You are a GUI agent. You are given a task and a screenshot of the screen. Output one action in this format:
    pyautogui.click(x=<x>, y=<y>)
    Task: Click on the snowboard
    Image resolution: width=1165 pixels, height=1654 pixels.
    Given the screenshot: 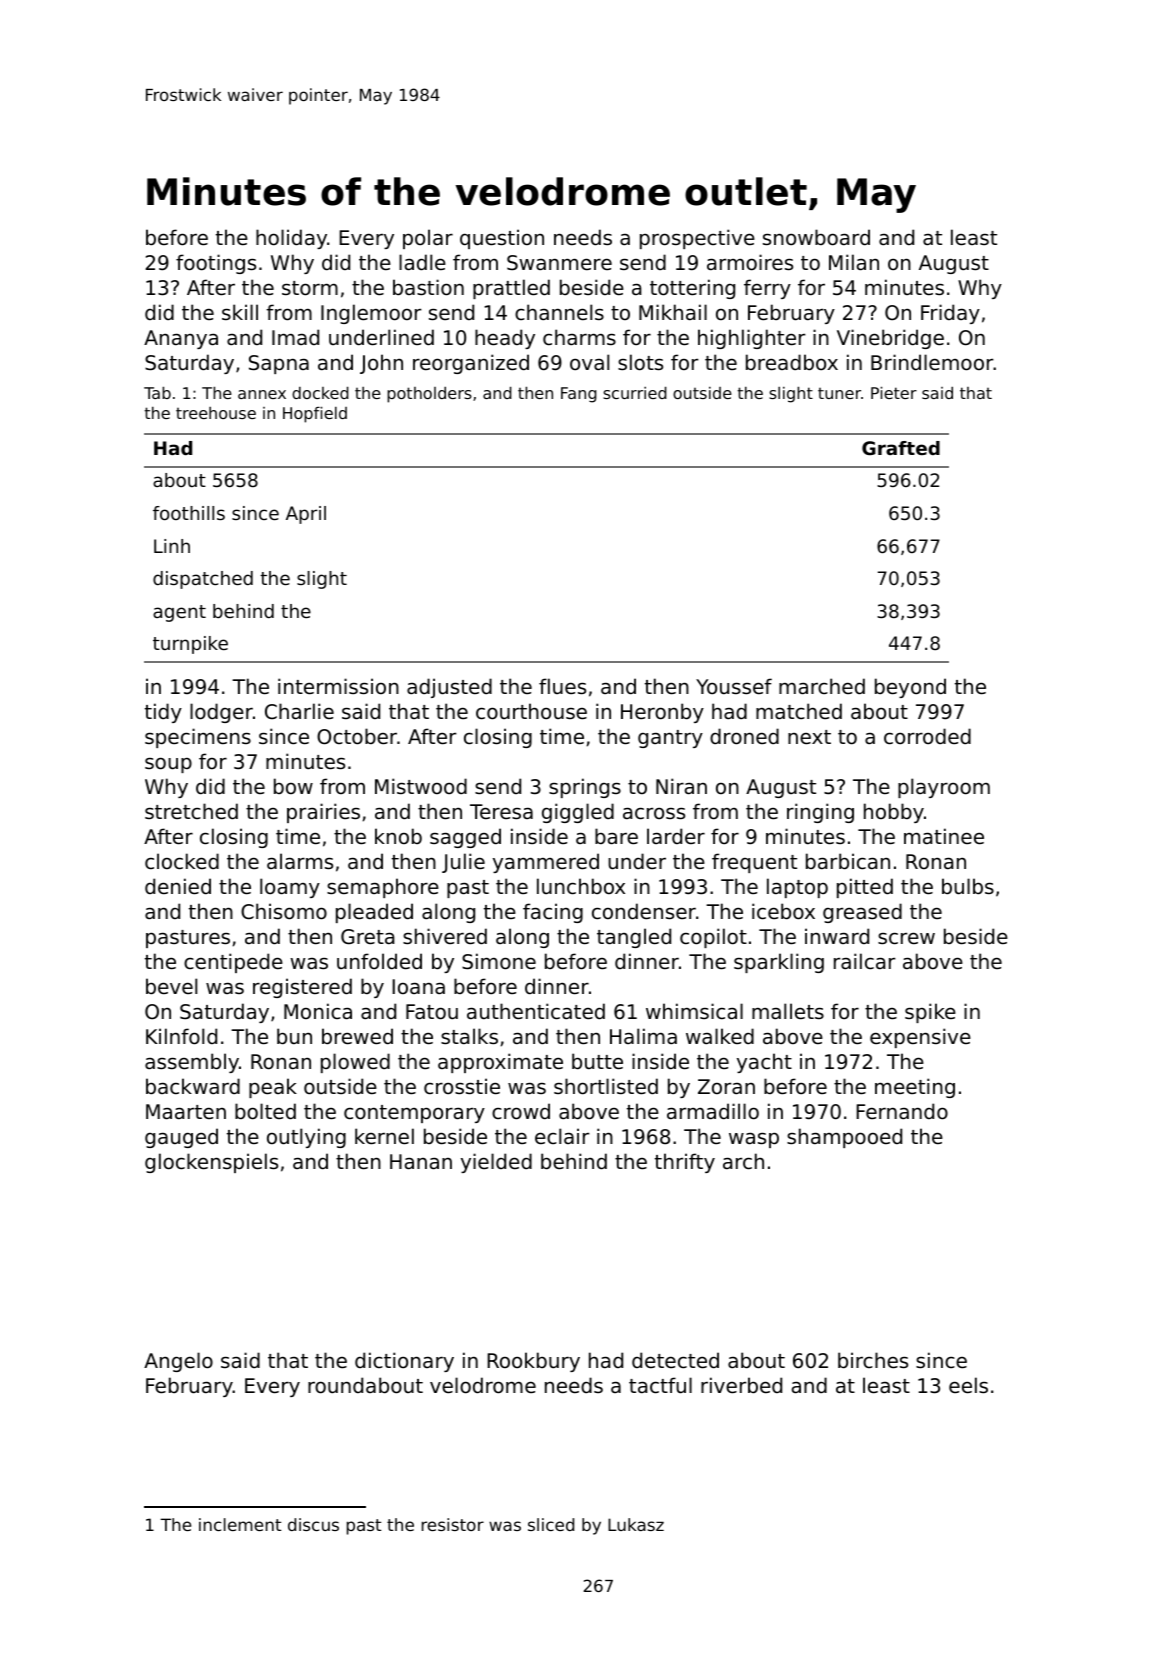 What is the action you would take?
    pyautogui.click(x=816, y=237)
